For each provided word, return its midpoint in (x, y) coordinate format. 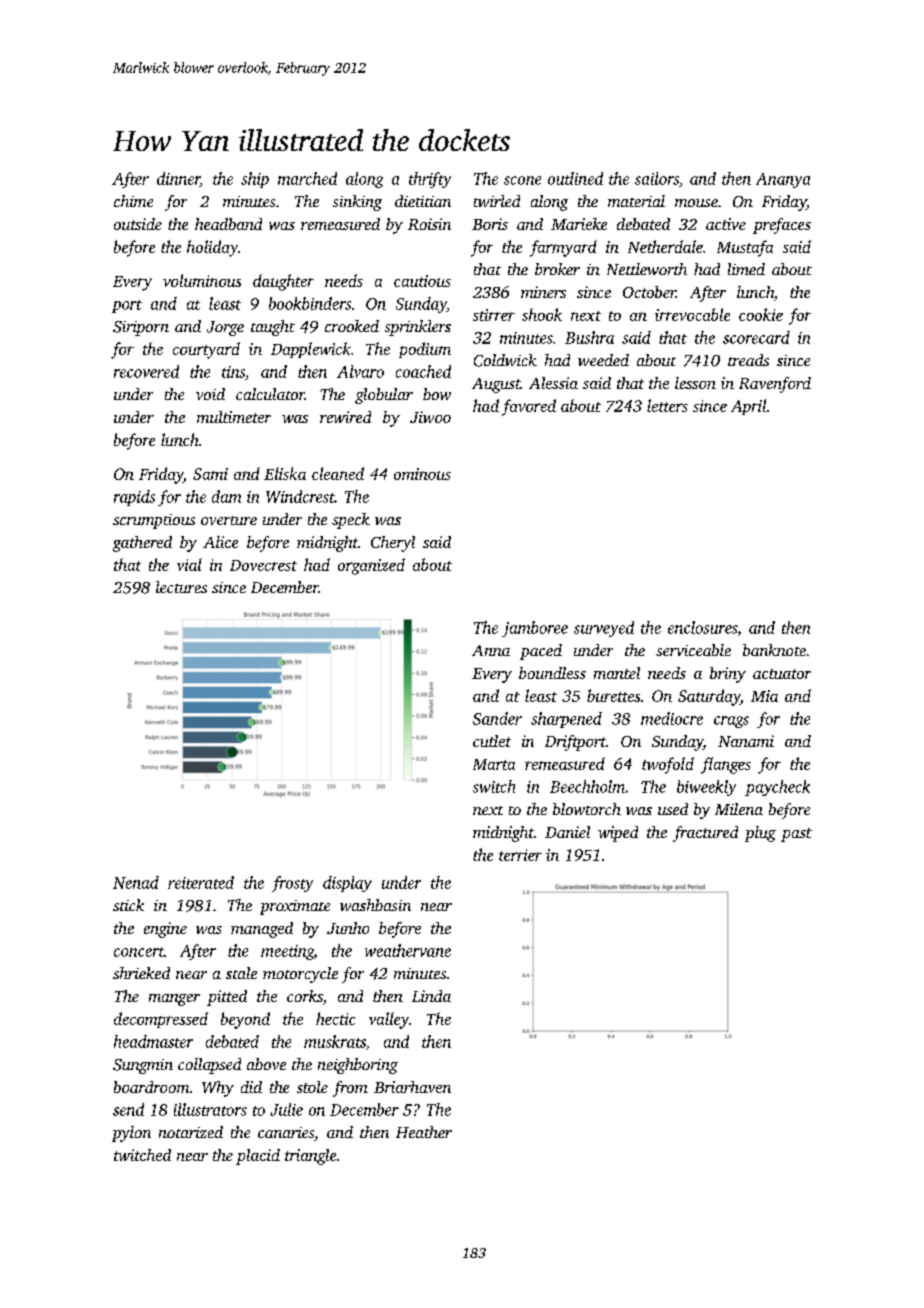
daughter (283, 282)
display (347, 884)
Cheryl (393, 544)
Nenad (136, 882)
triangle (310, 1157)
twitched (142, 1155)
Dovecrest (263, 565)
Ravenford (775, 385)
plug (760, 834)
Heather (424, 1132)
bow (437, 394)
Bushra (589, 337)
